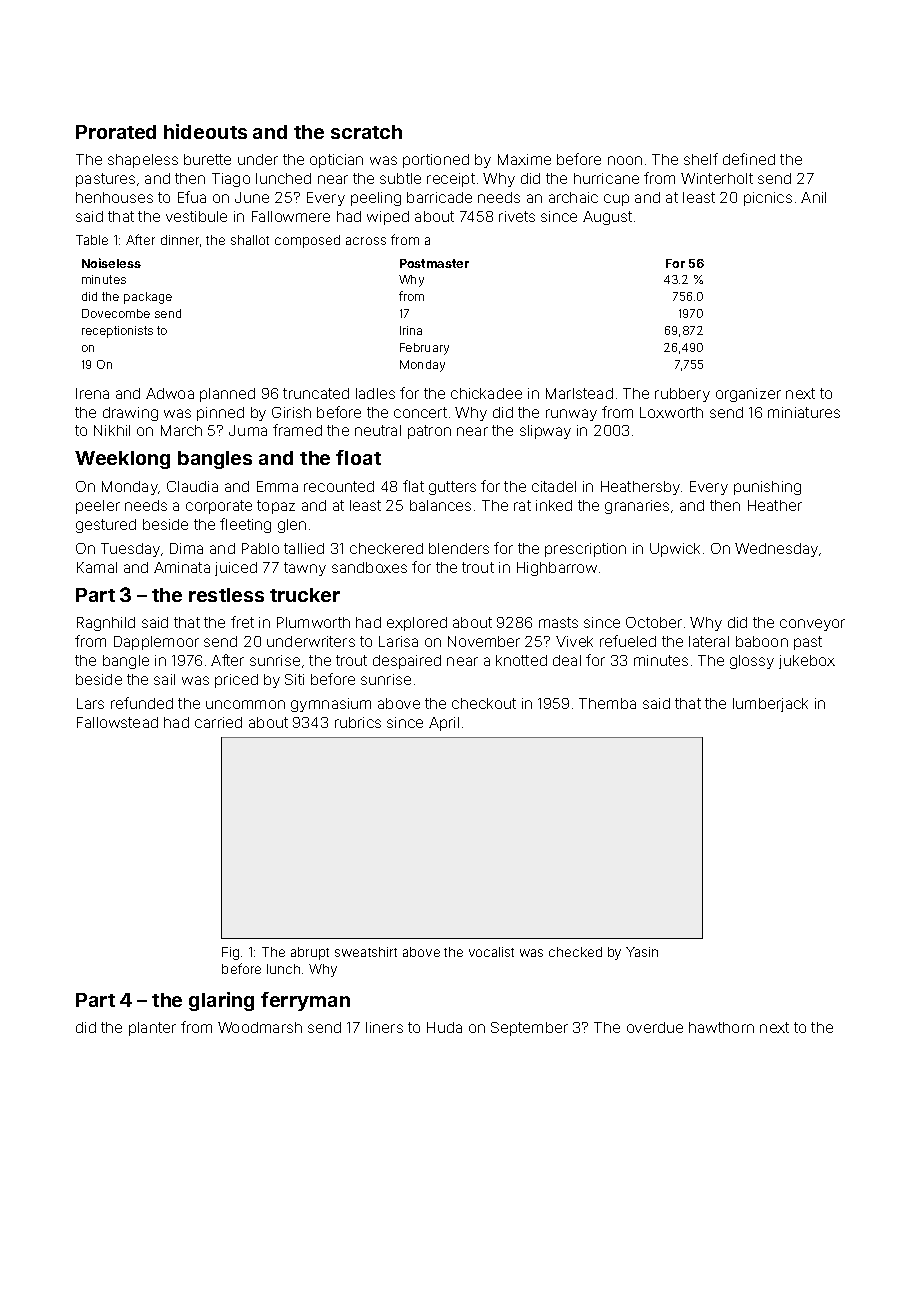  I want to click on composed, so click(307, 241).
